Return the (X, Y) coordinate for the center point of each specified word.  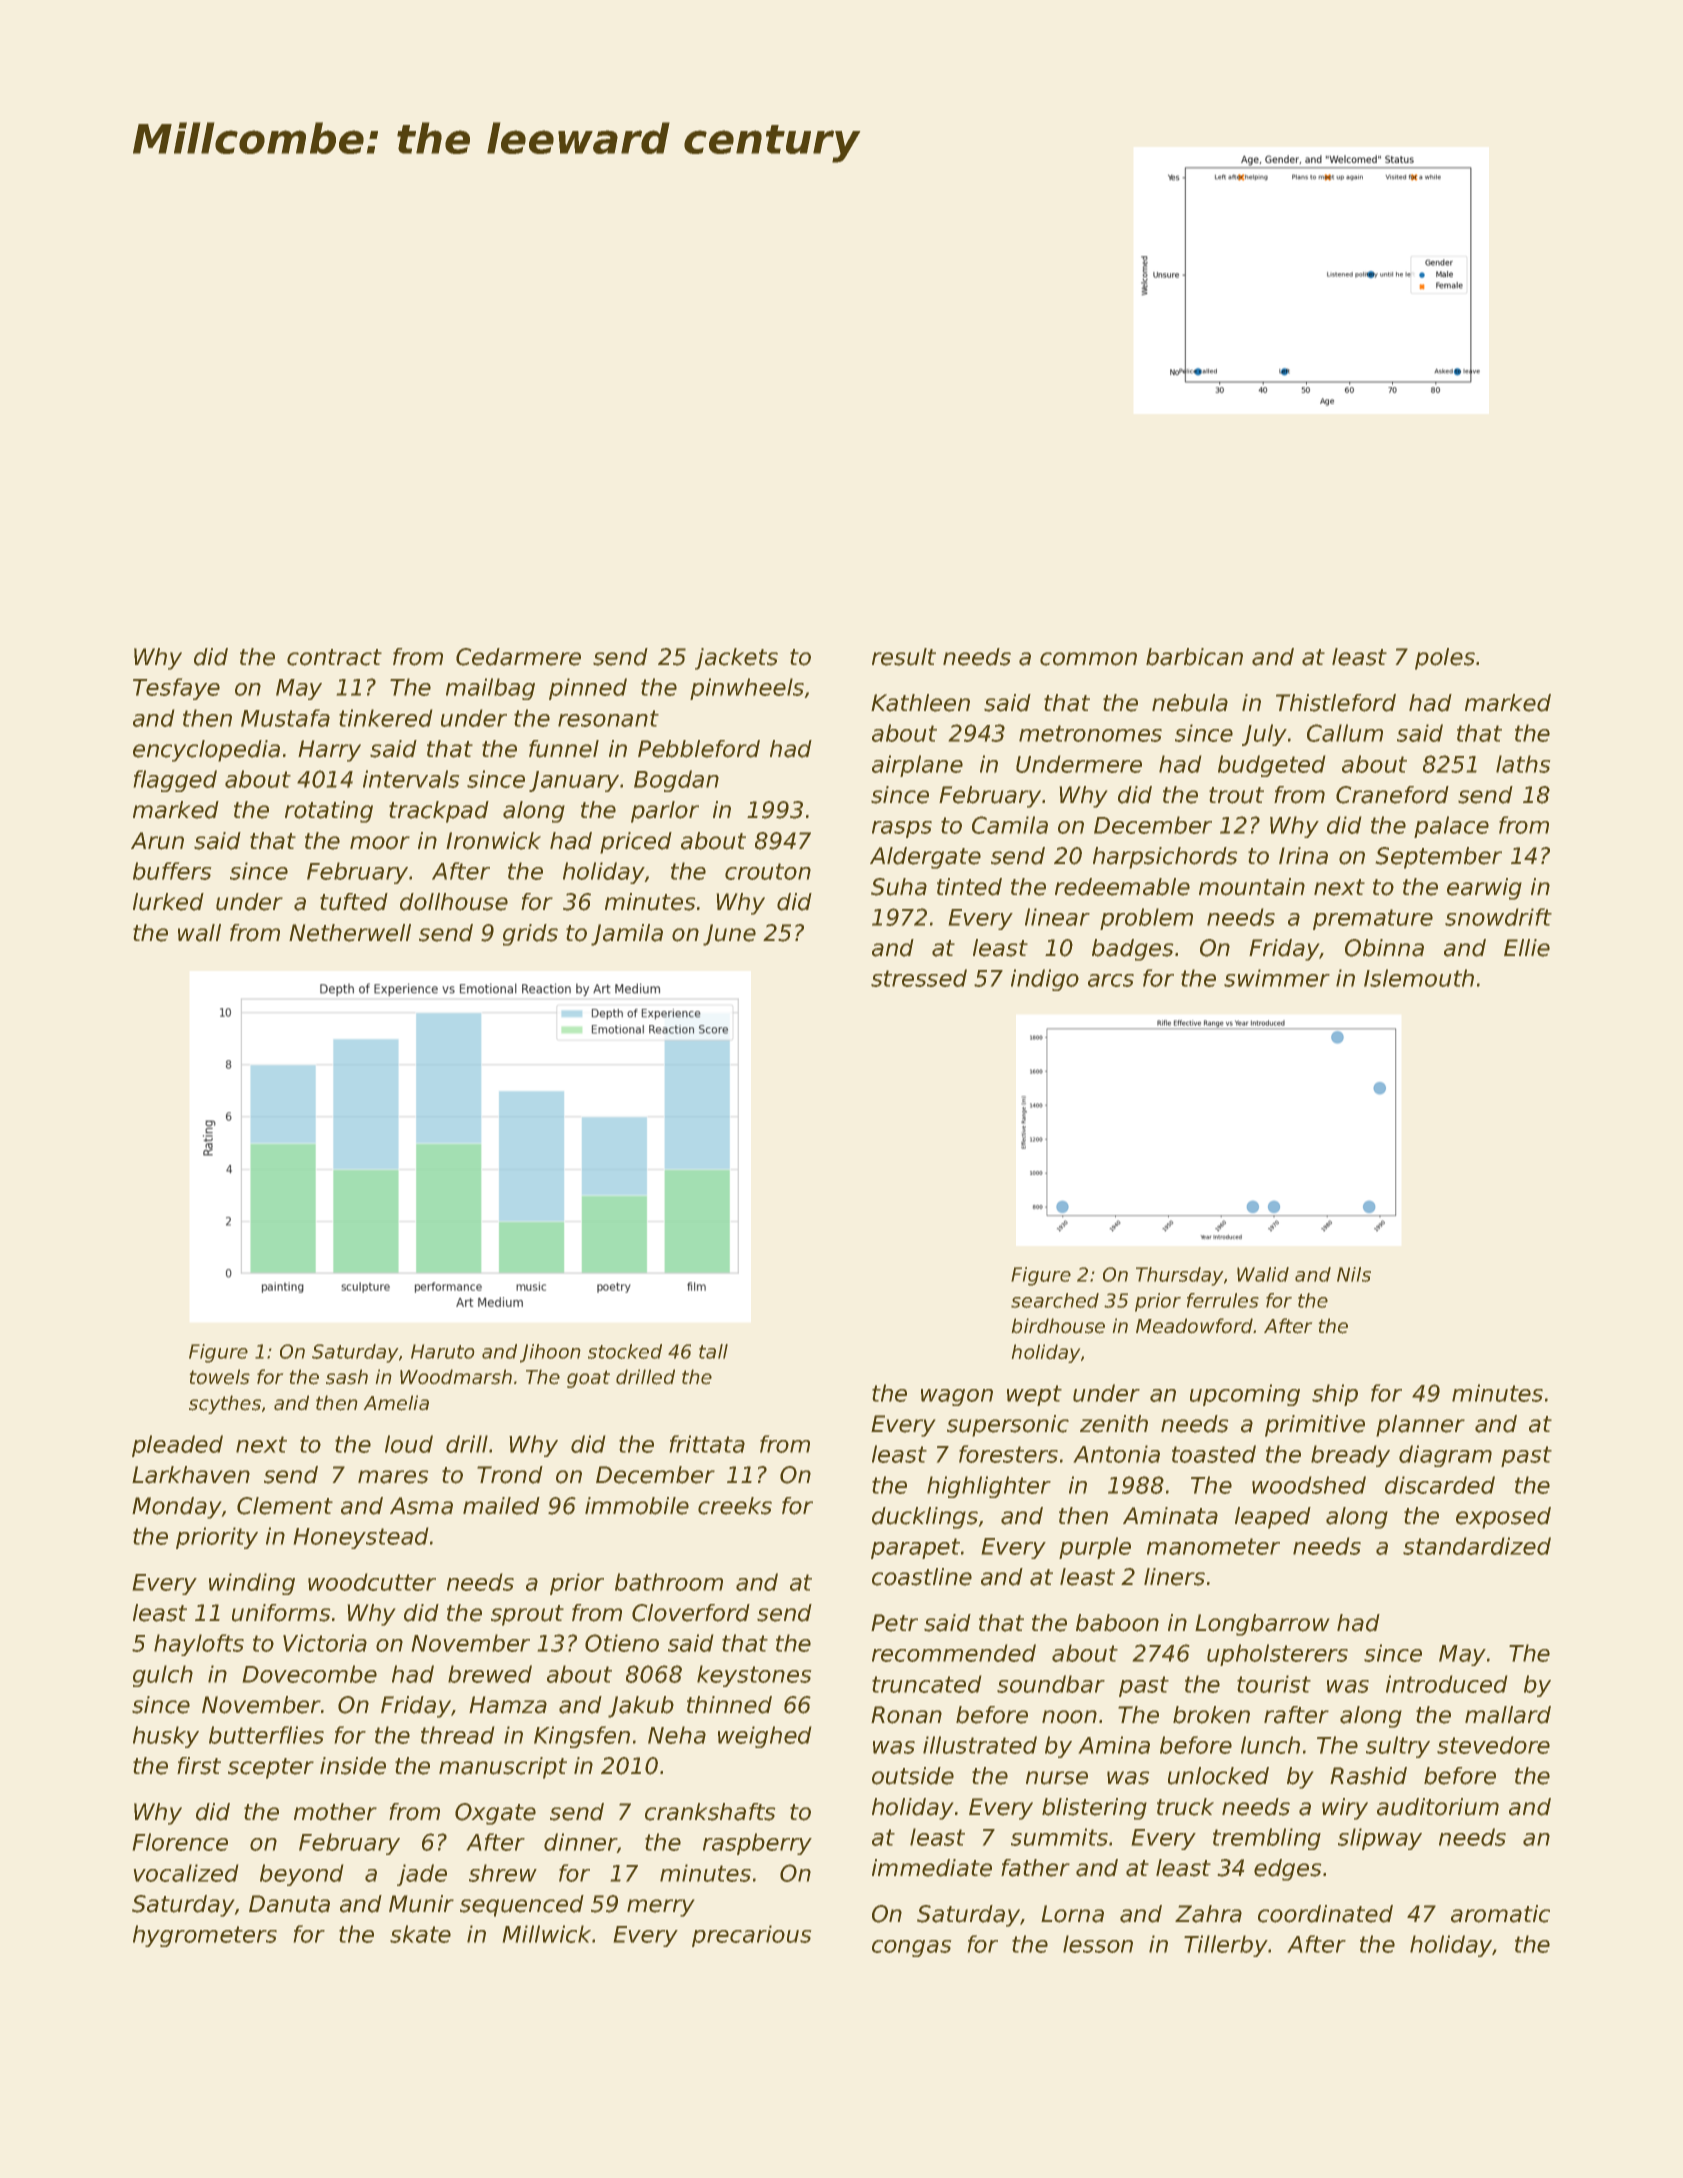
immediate (932, 1868)
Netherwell (350, 933)
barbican (1194, 657)
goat (588, 1379)
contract (334, 657)
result (904, 657)
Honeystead (361, 1538)
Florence (180, 1842)
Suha (899, 887)
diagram (1445, 1456)
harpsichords (1165, 858)
